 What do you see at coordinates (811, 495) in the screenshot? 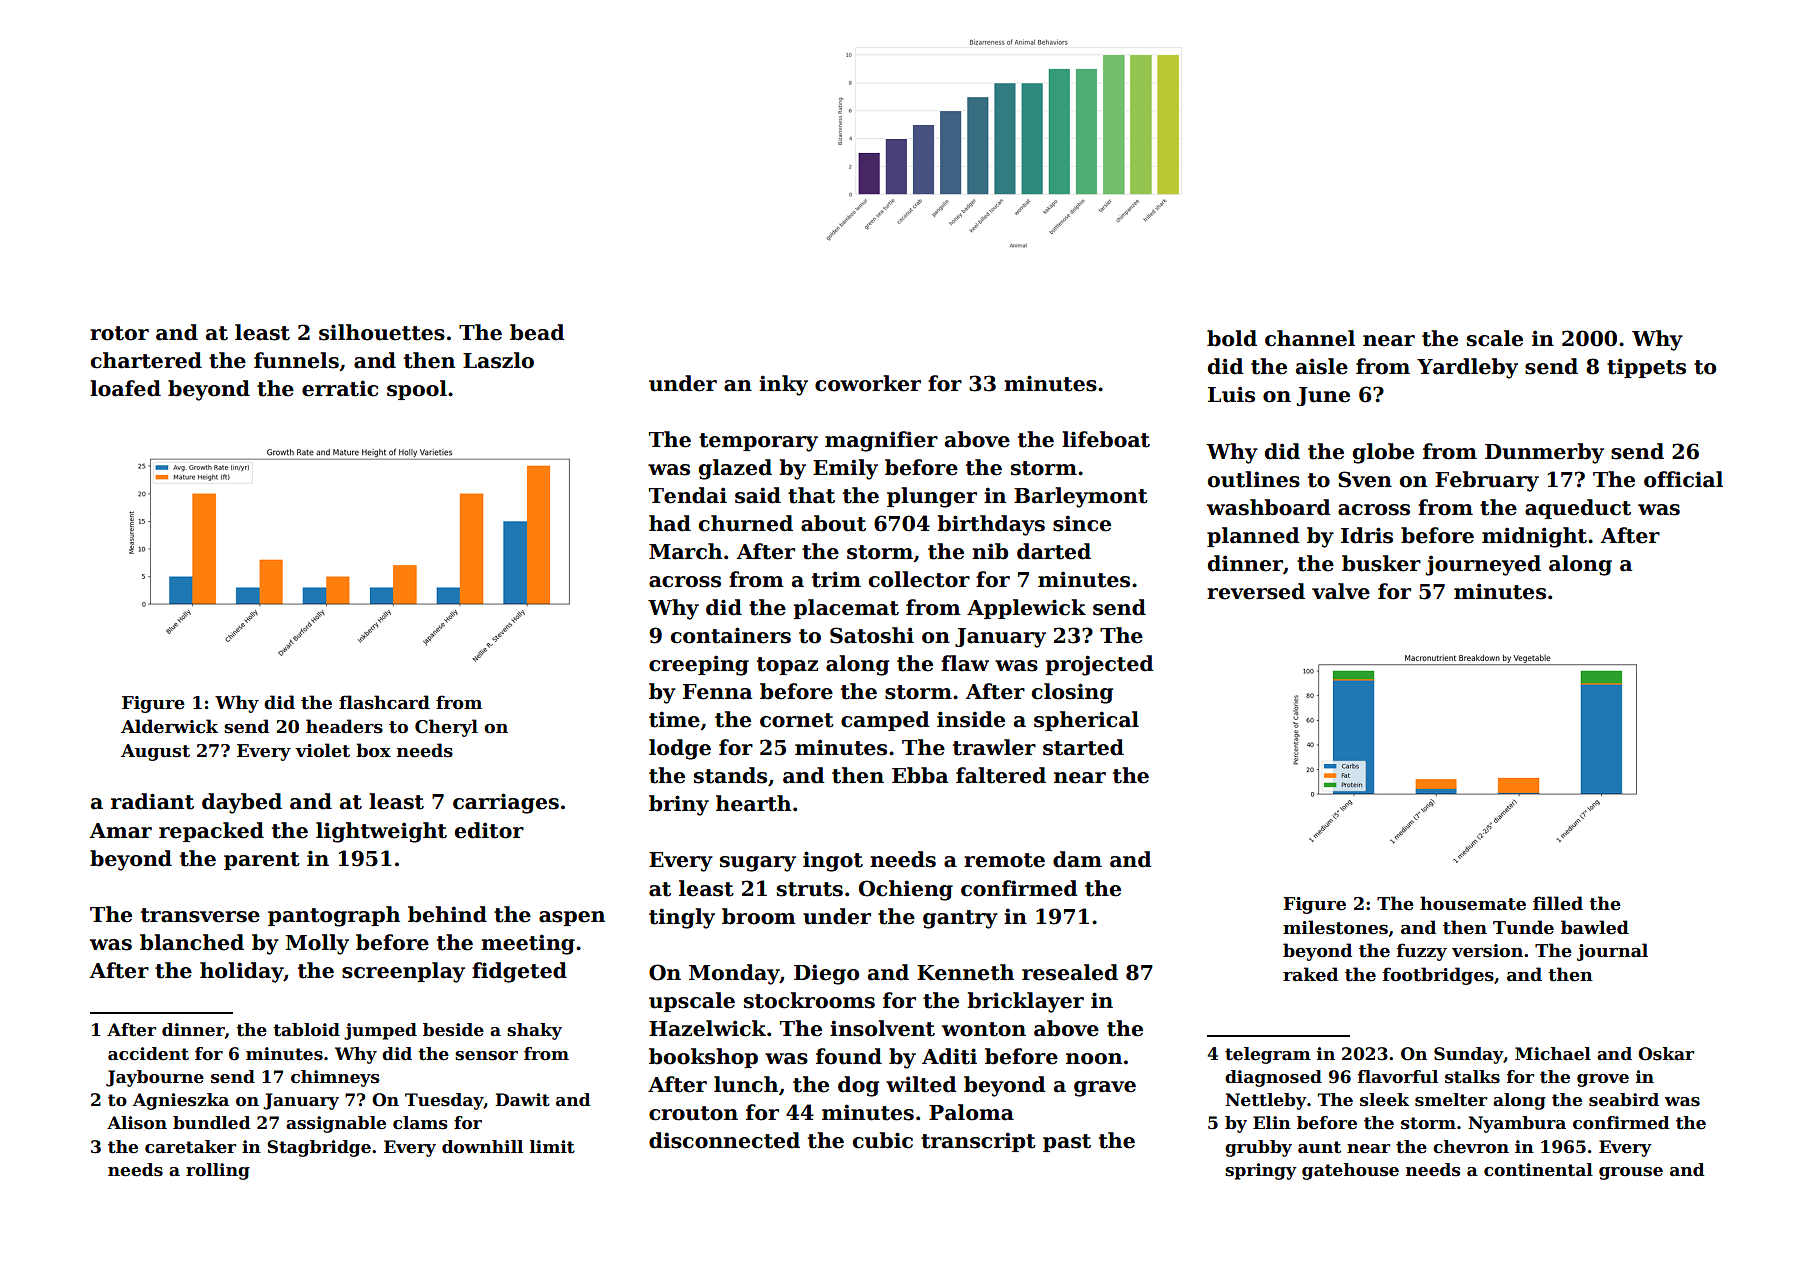
I see `that` at bounding box center [811, 495].
